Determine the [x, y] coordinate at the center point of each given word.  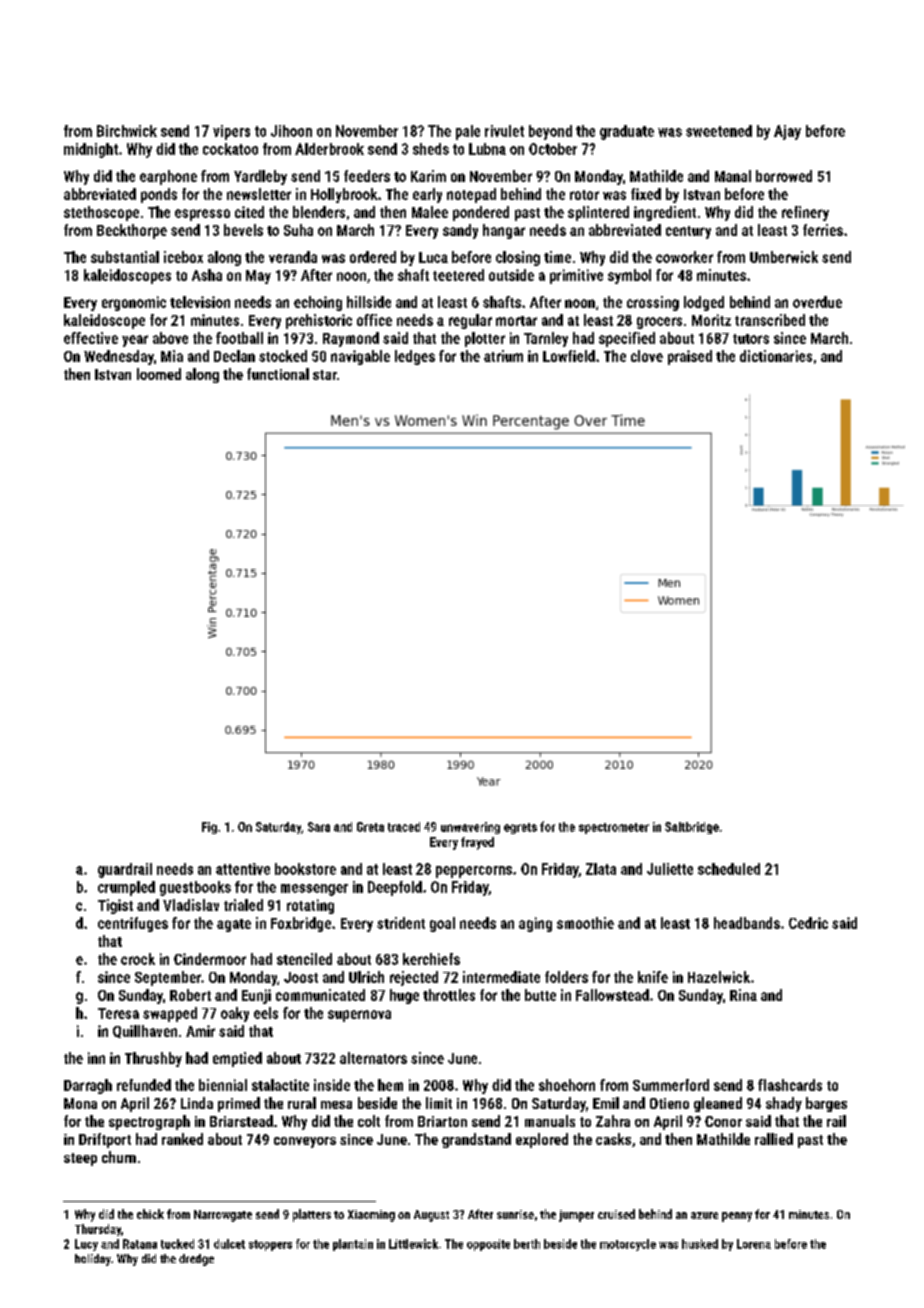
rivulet [504, 131]
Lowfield [569, 356]
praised [690, 357]
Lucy [86, 1245]
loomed [159, 374]
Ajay [787, 132]
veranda [293, 257]
